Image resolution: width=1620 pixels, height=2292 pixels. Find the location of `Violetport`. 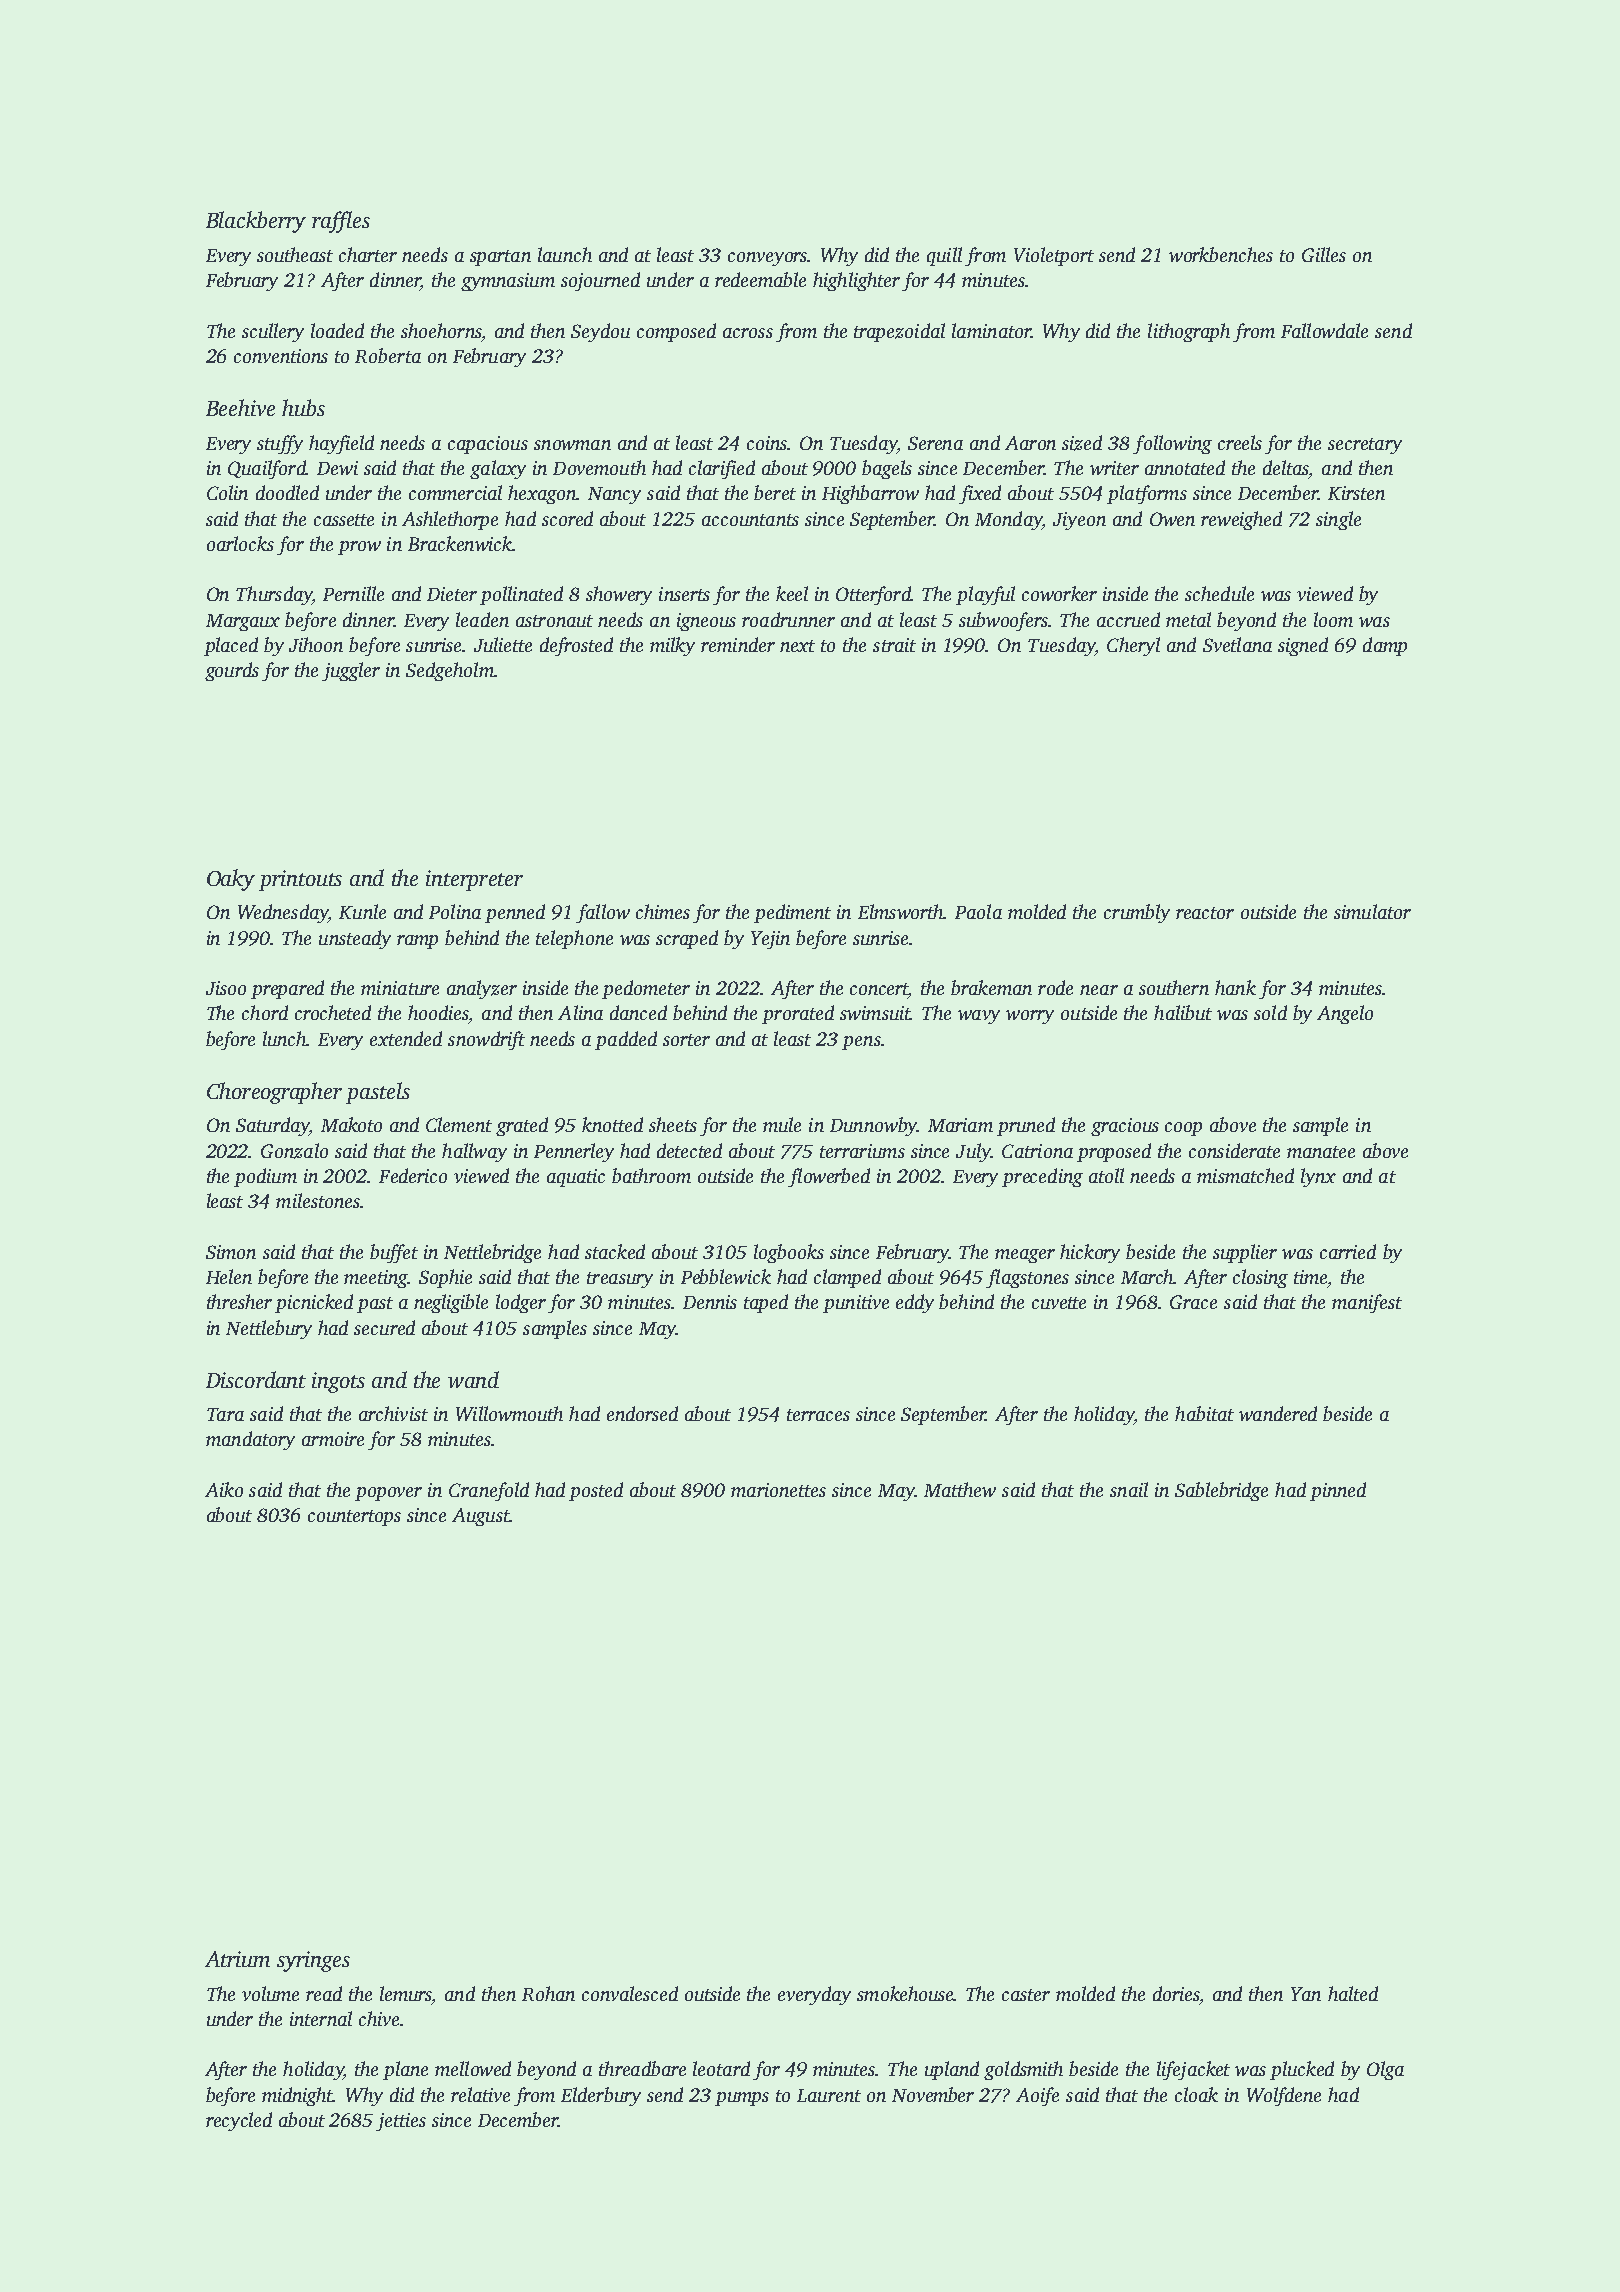

Violetport is located at coordinates (1054, 256).
